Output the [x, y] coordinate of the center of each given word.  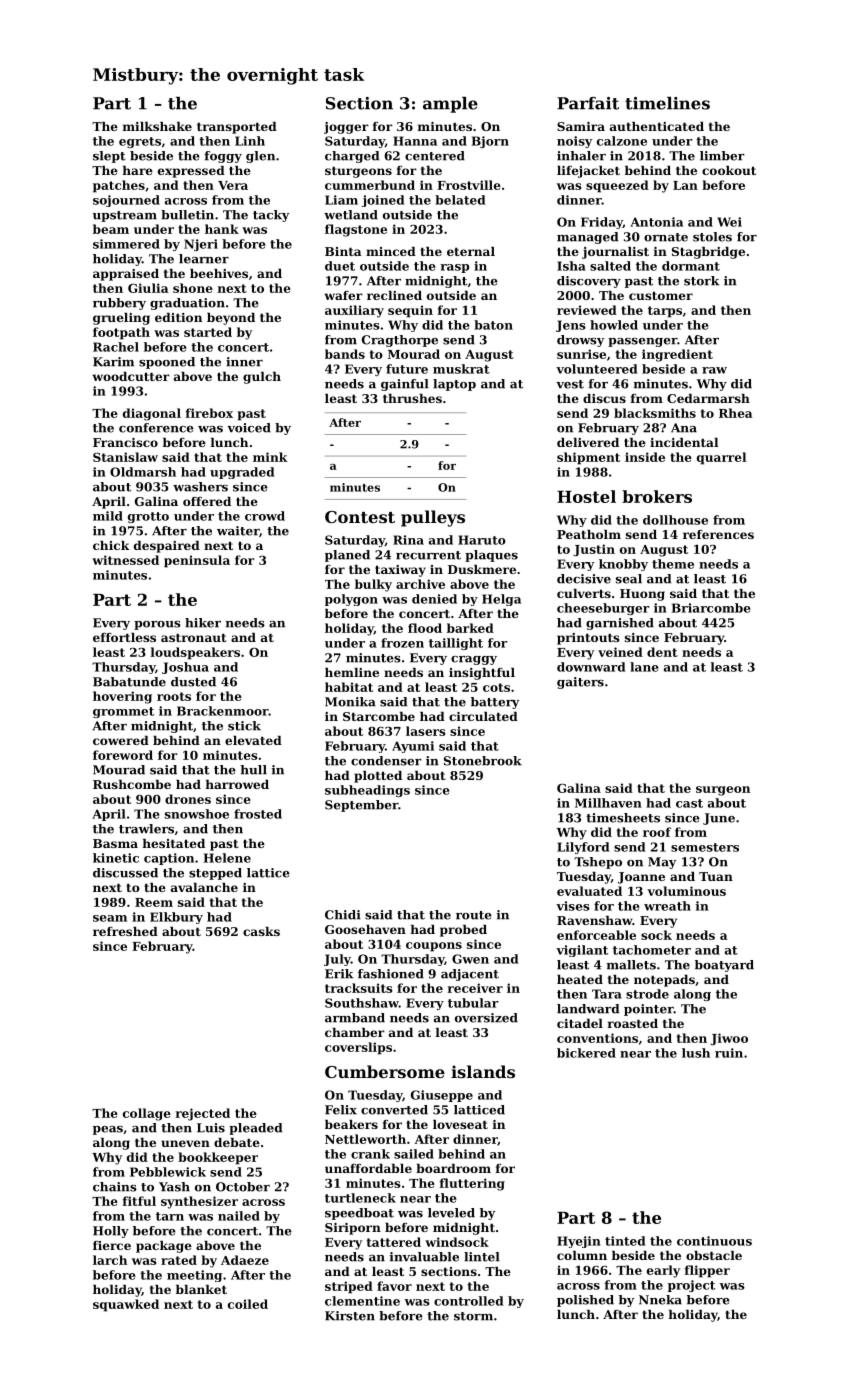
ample [450, 105]
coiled [248, 1304]
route [474, 915]
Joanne [641, 878]
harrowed [237, 784]
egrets [140, 142]
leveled [451, 1213]
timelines [667, 103]
